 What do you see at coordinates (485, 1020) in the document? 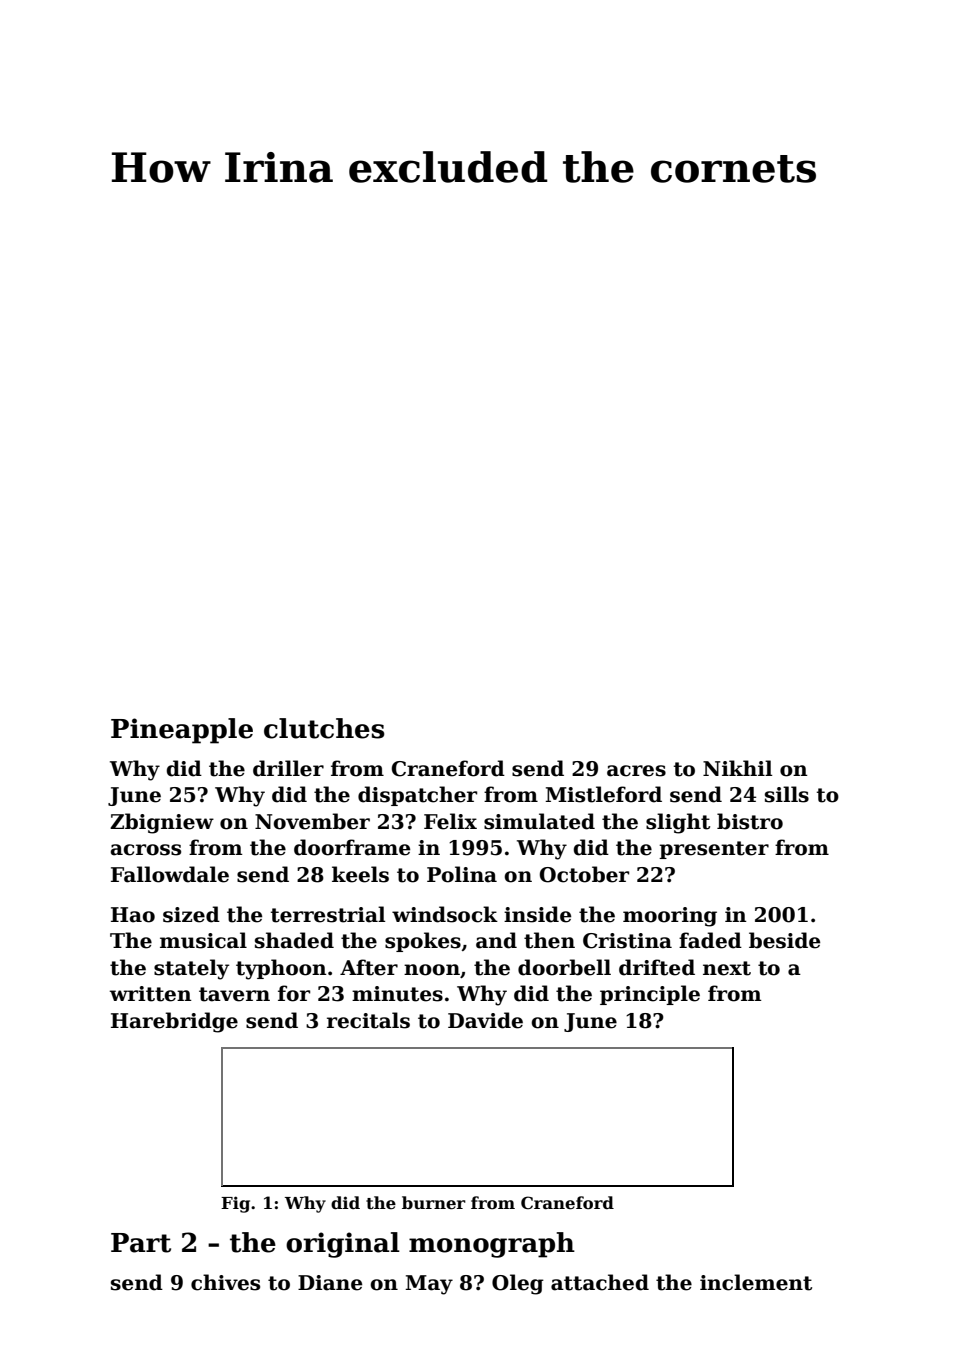
I see `Davide` at bounding box center [485, 1020].
